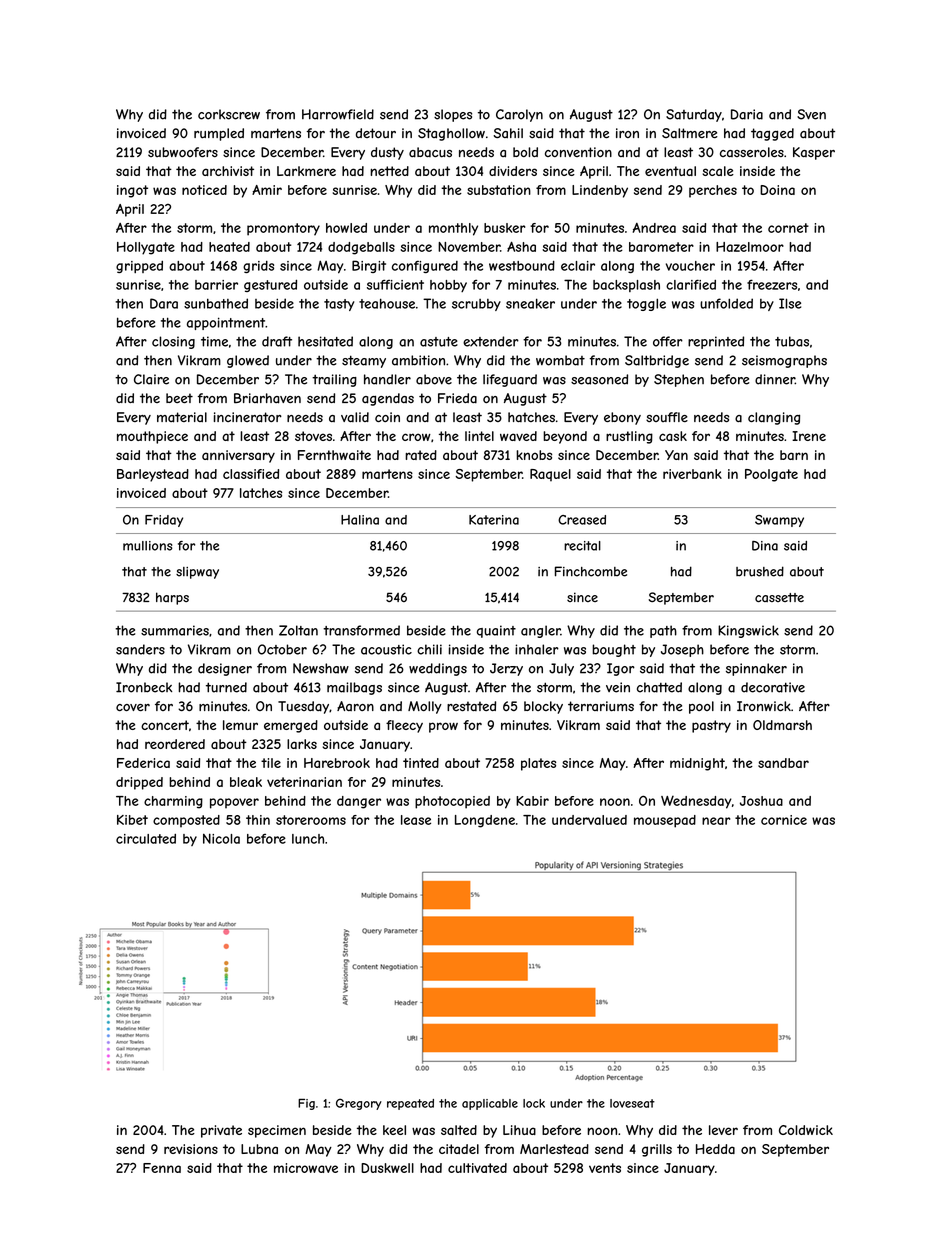  What do you see at coordinates (752, 152) in the screenshot?
I see `casseroles` at bounding box center [752, 152].
